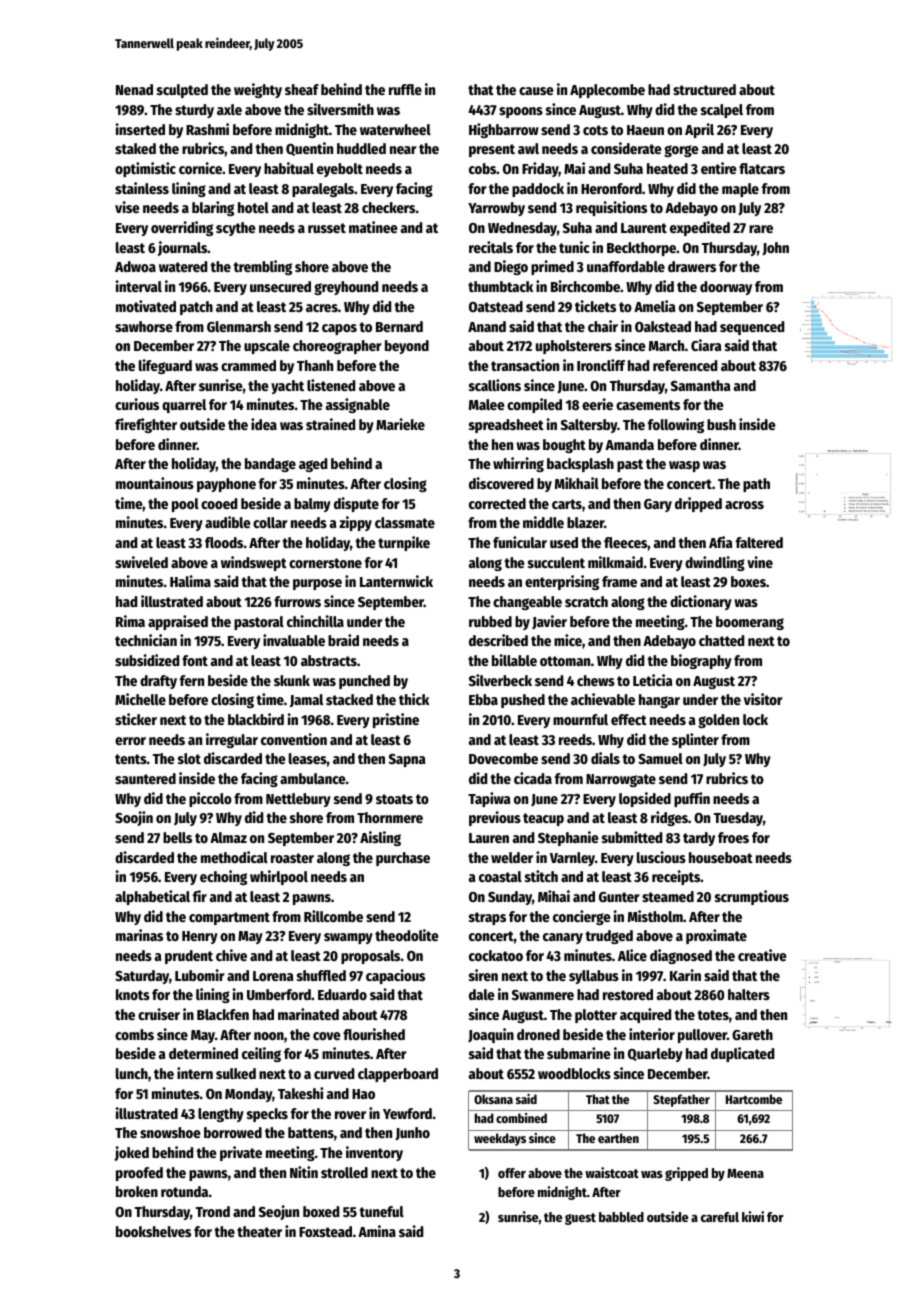 This screenshot has height=1316, width=908. What do you see at coordinates (213, 1211) in the screenshot?
I see `Trond` at bounding box center [213, 1211].
